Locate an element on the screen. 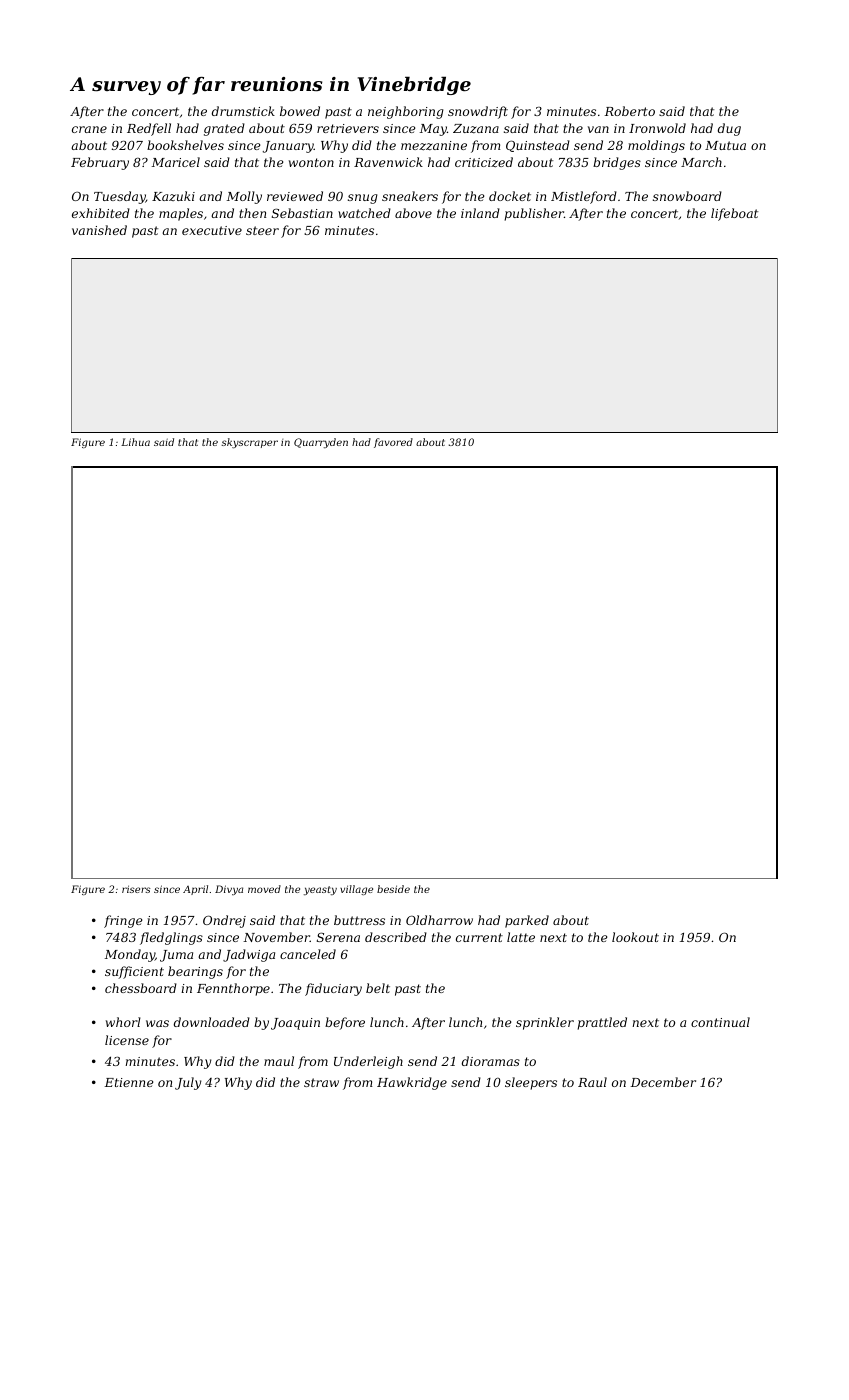 This screenshot has height=1400, width=849. parked is located at coordinates (527, 921).
